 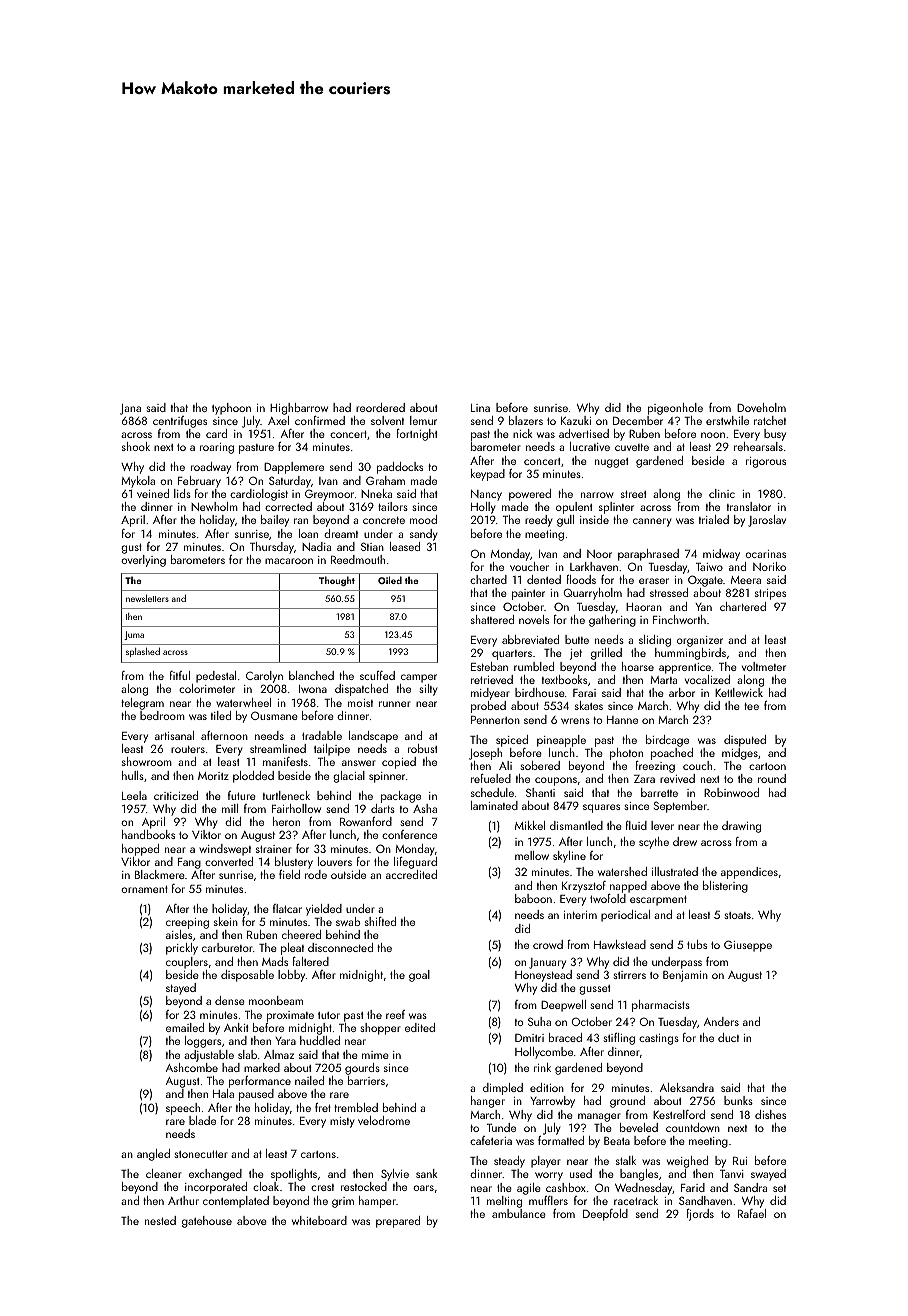 What do you see at coordinates (264, 677) in the image?
I see `Carolyn` at bounding box center [264, 677].
